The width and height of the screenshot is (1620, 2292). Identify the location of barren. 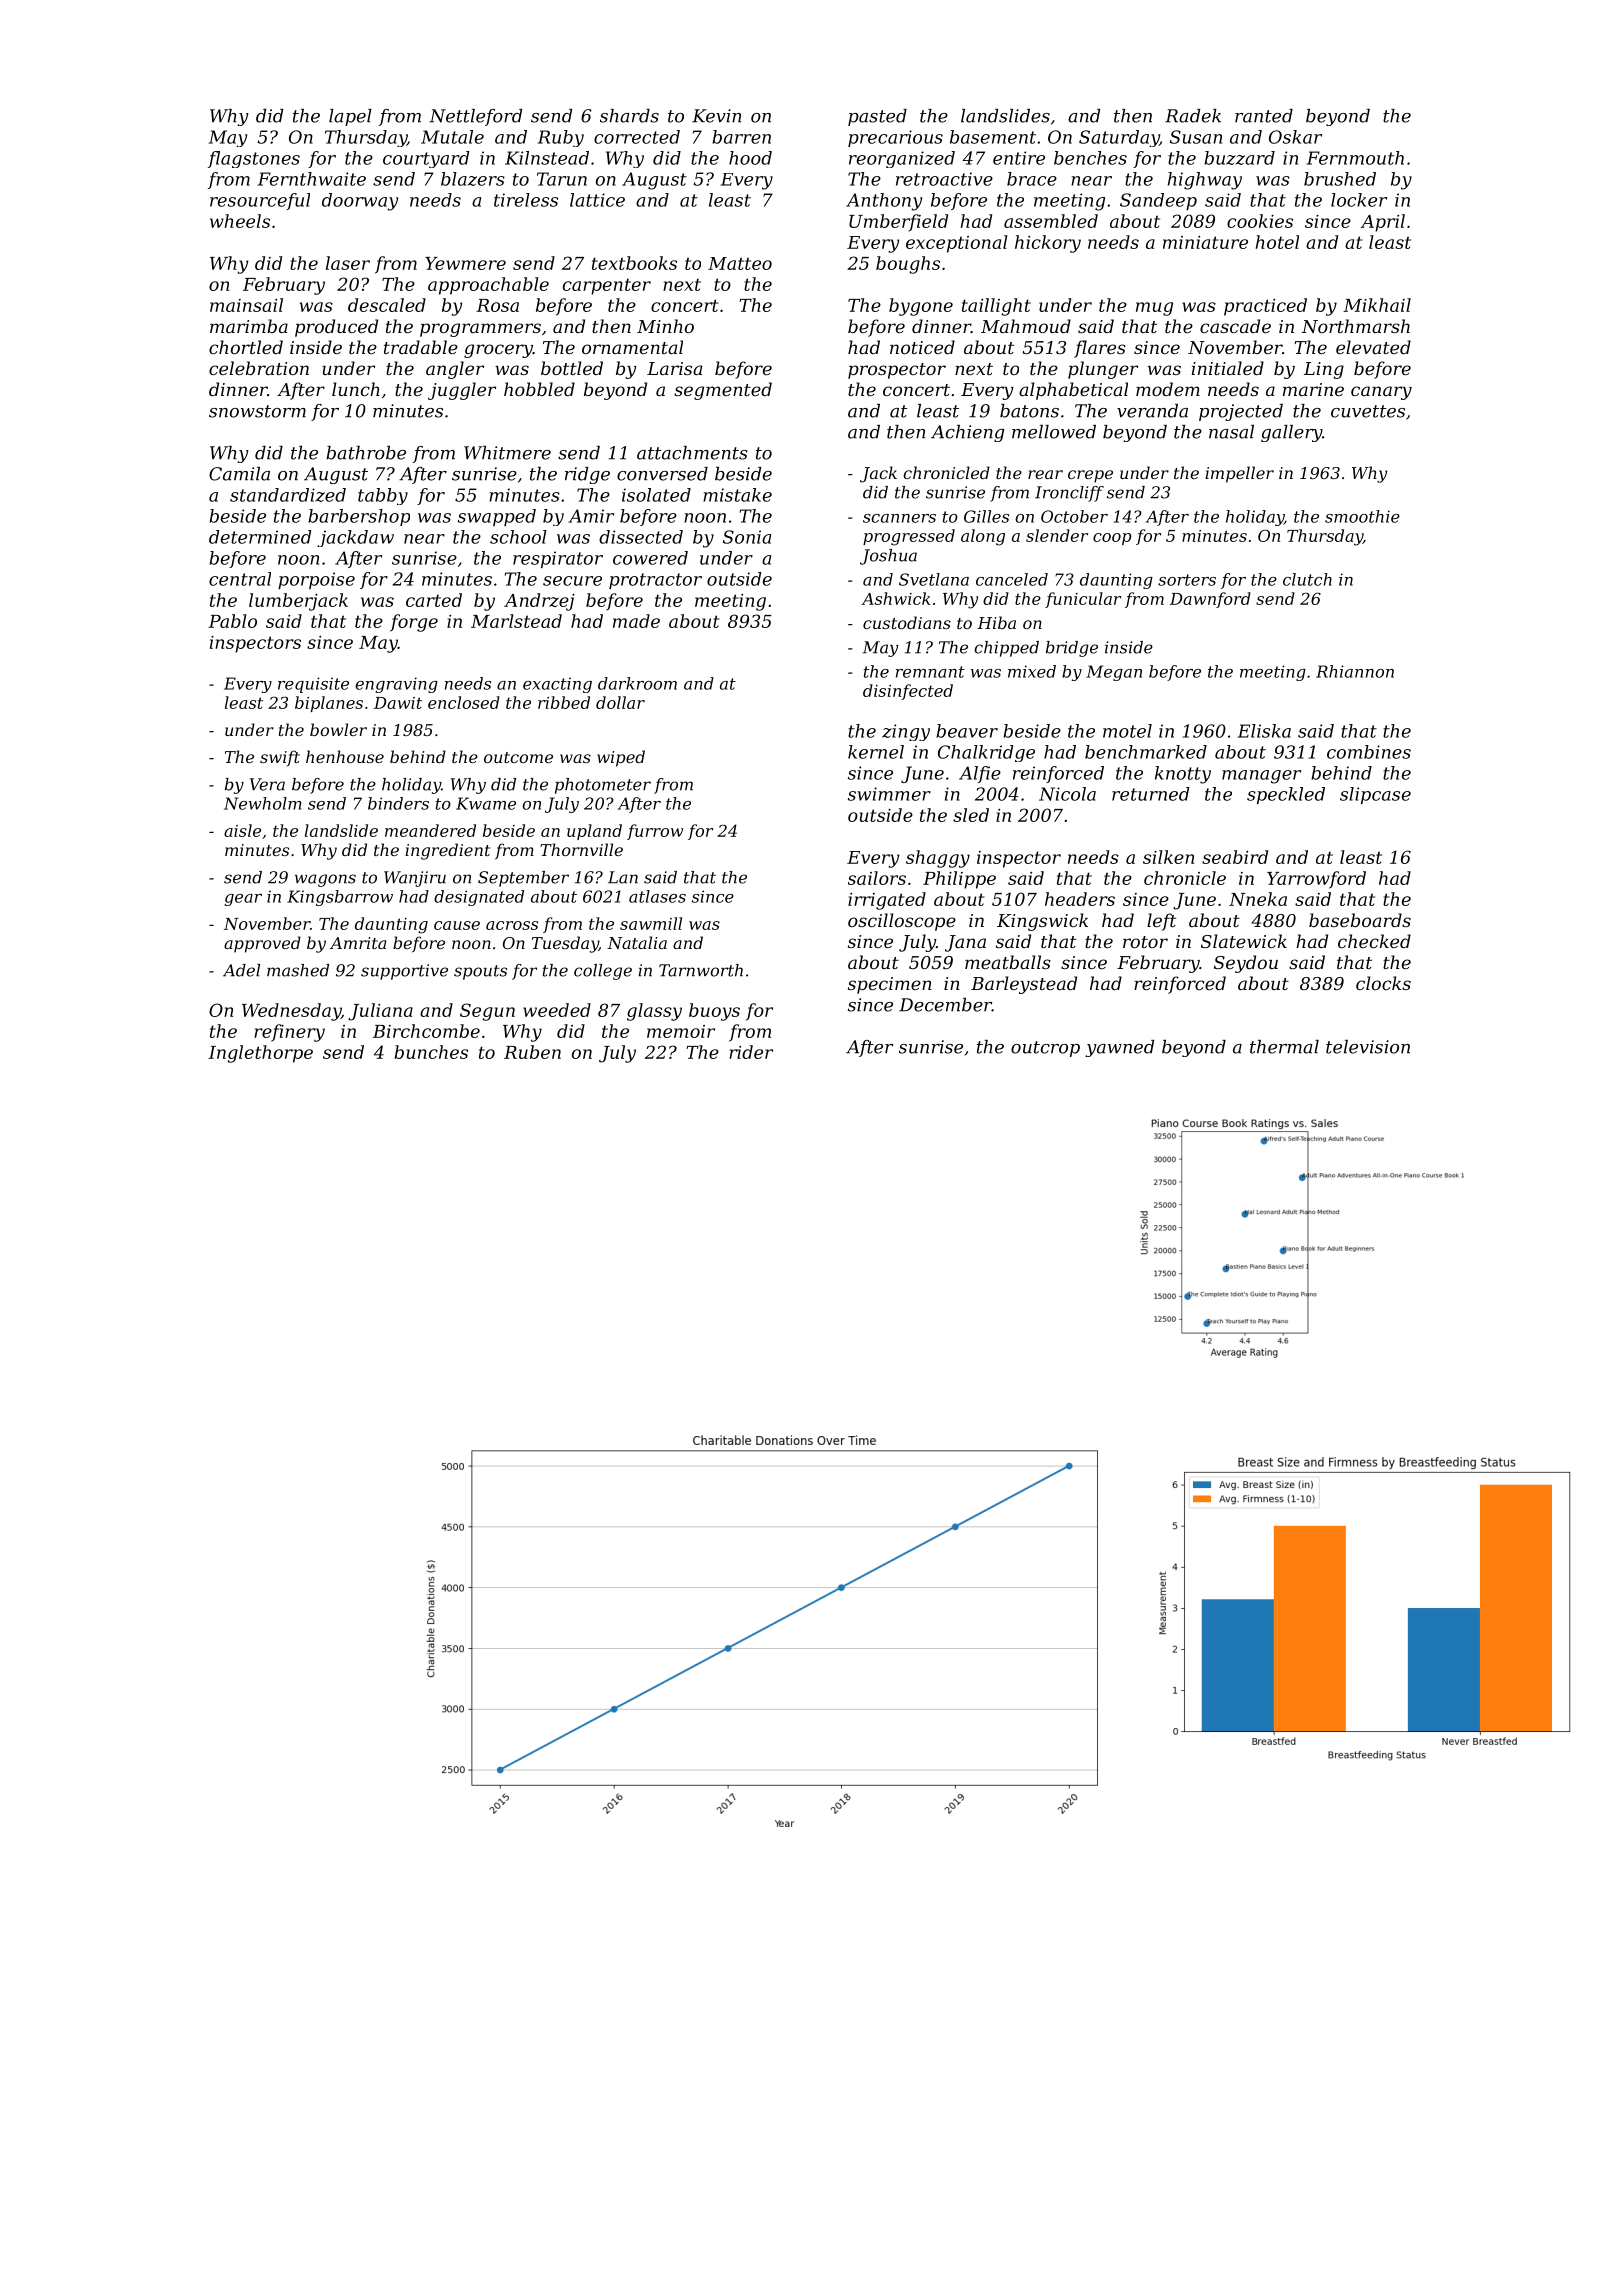
(741, 137).
